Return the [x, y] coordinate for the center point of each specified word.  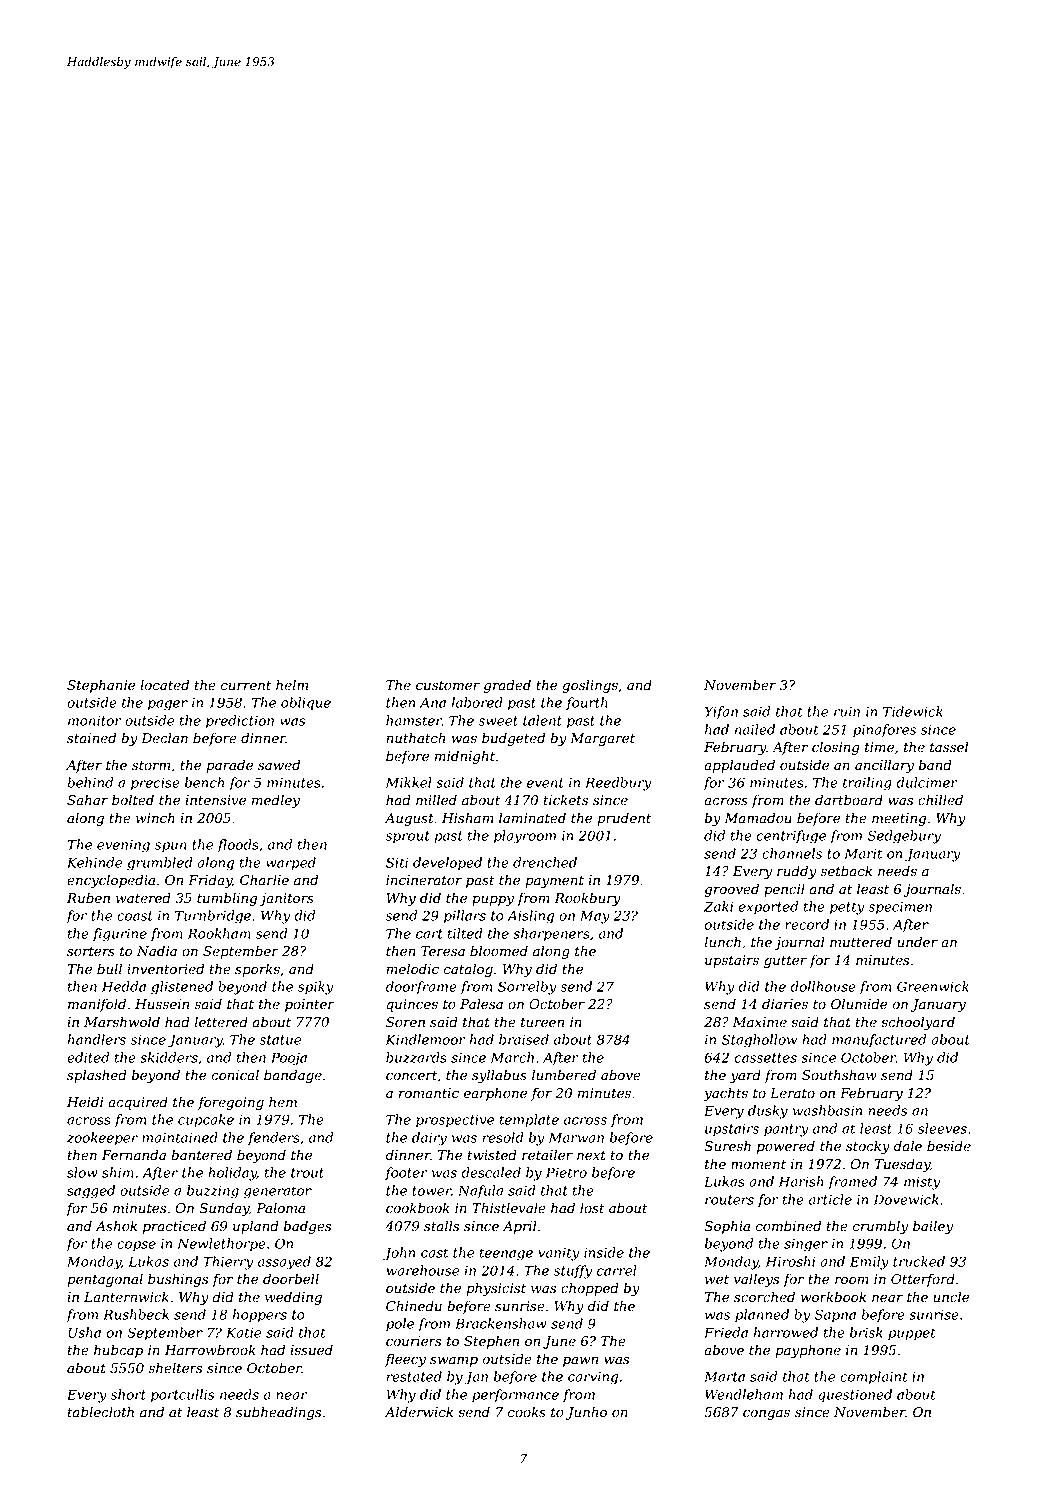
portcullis [182, 1396]
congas [766, 1414]
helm [292, 685]
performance [515, 1396]
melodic [412, 969]
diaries [785, 1004]
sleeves [942, 1128]
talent [542, 720]
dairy [429, 1139]
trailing [867, 784]
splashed [97, 1076]
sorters [91, 952]
